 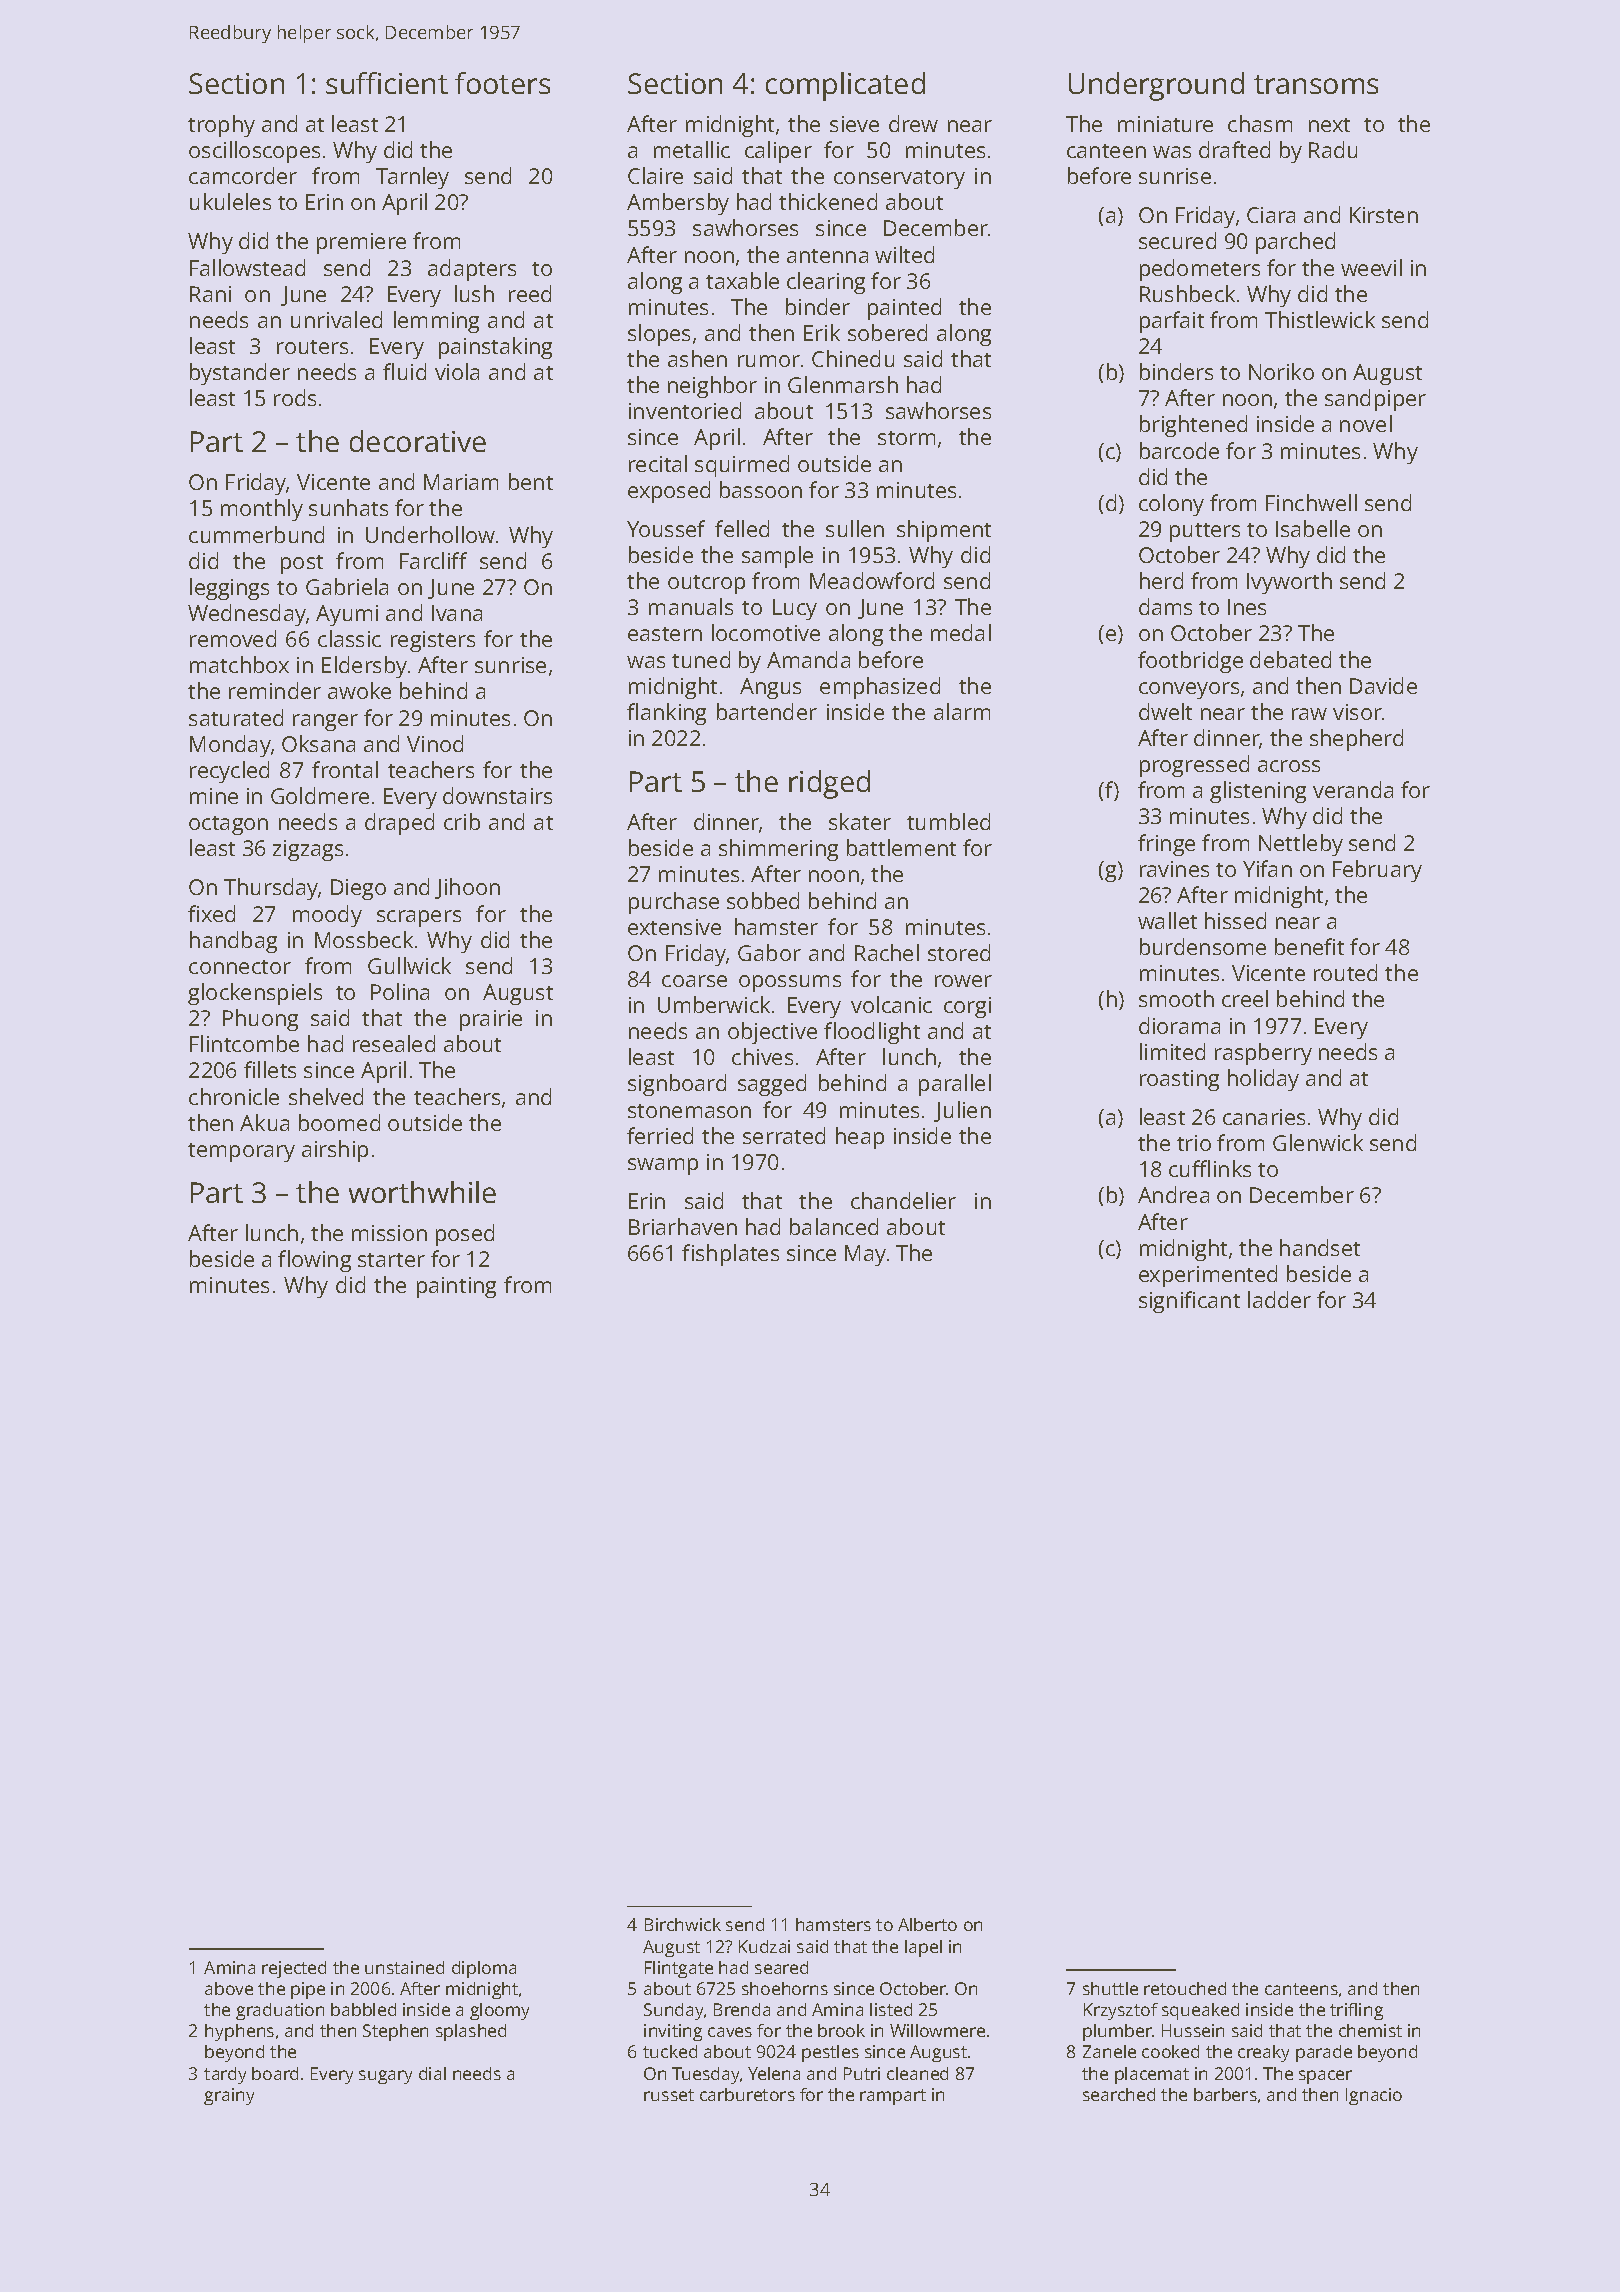 What do you see at coordinates (829, 784) in the screenshot?
I see `ridged` at bounding box center [829, 784].
